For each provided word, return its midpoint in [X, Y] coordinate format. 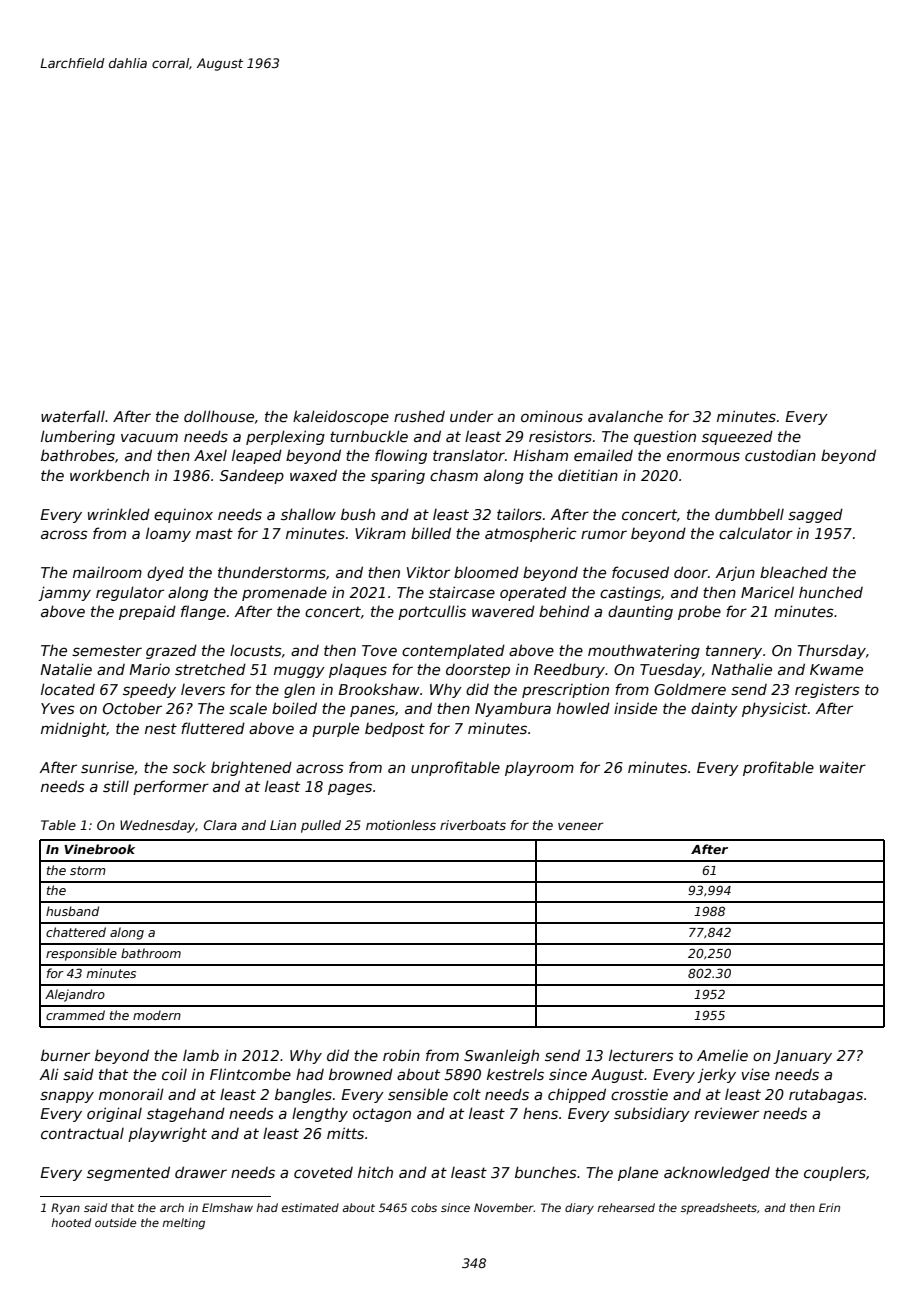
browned [361, 1074]
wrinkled [119, 514]
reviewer [726, 1113]
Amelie [722, 1055]
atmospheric [530, 534]
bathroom [151, 953]
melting [183, 1224]
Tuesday [671, 670]
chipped [577, 1095]
